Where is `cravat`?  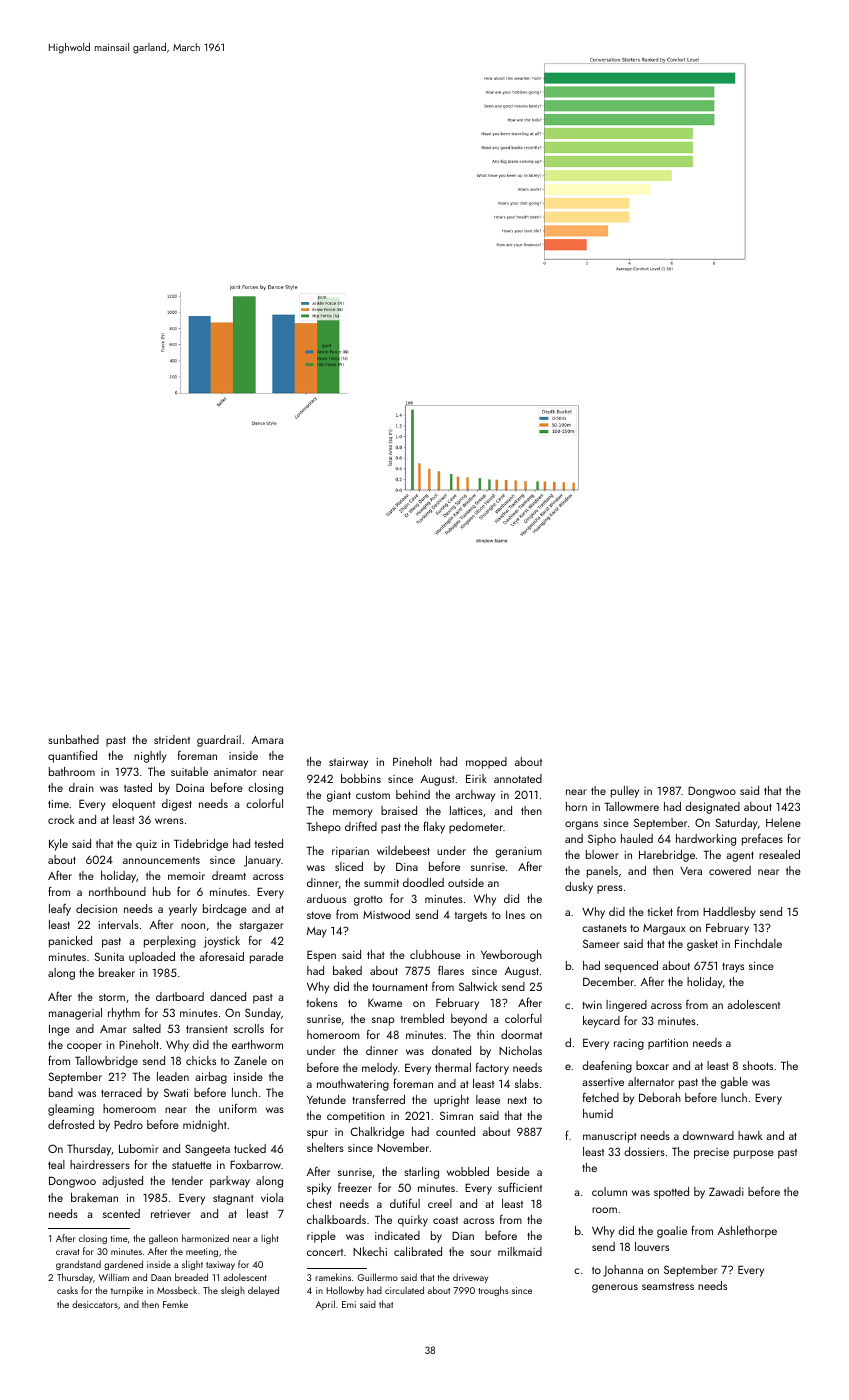
cravat is located at coordinates (67, 1252).
